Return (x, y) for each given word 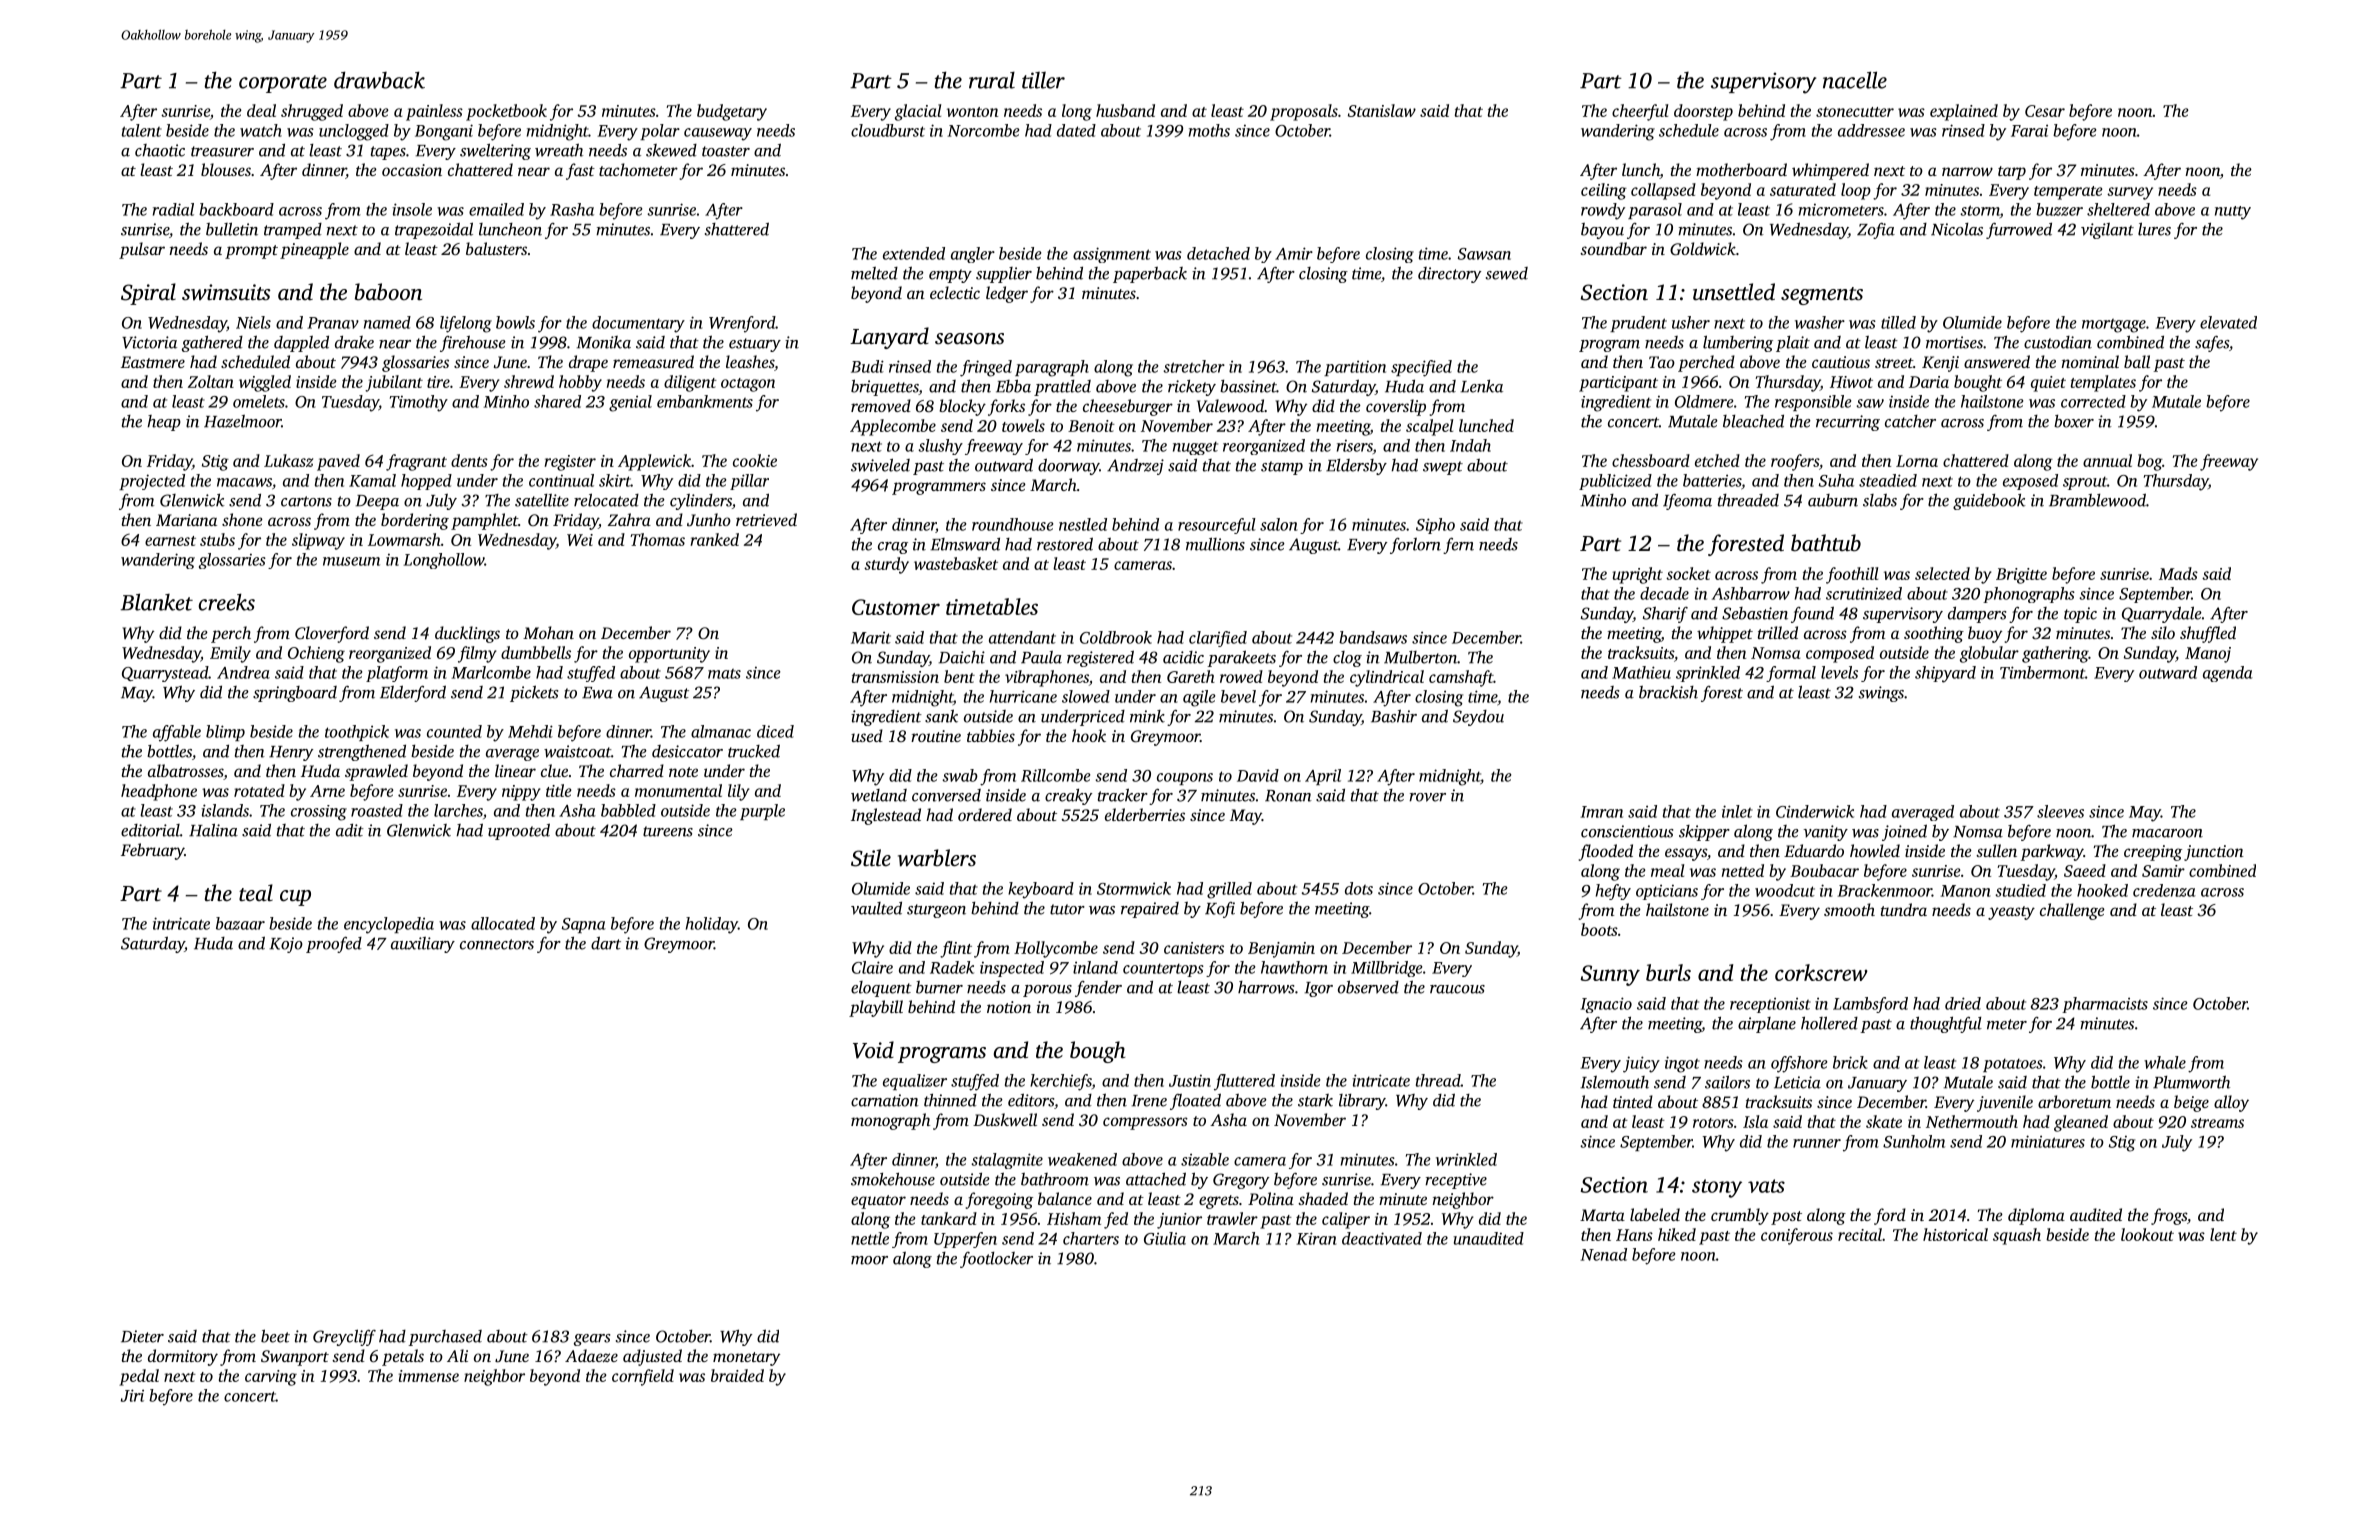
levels (1839, 672)
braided (737, 1375)
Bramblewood (2097, 500)
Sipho (1435, 526)
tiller (1043, 80)
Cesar (2045, 111)
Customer (896, 607)
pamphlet (484, 521)
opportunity (669, 655)
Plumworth (2191, 1082)
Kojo (286, 945)
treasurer (222, 151)
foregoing (999, 1200)
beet (275, 1336)
